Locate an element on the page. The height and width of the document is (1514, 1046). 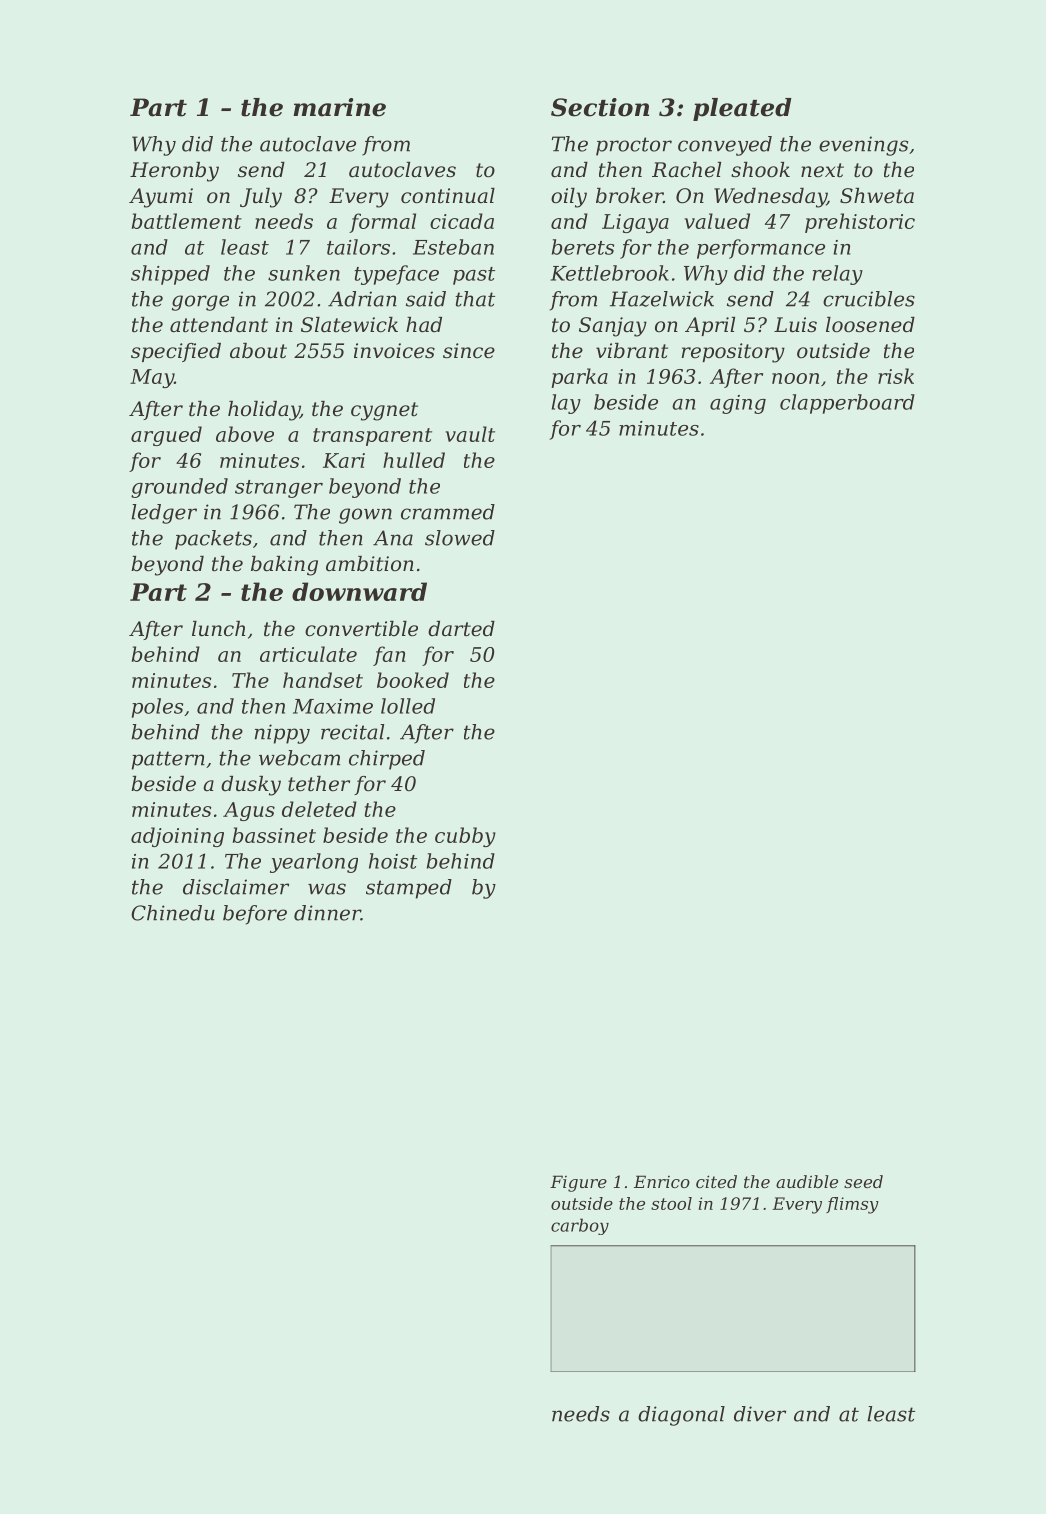
Chinedu is located at coordinates (173, 913).
